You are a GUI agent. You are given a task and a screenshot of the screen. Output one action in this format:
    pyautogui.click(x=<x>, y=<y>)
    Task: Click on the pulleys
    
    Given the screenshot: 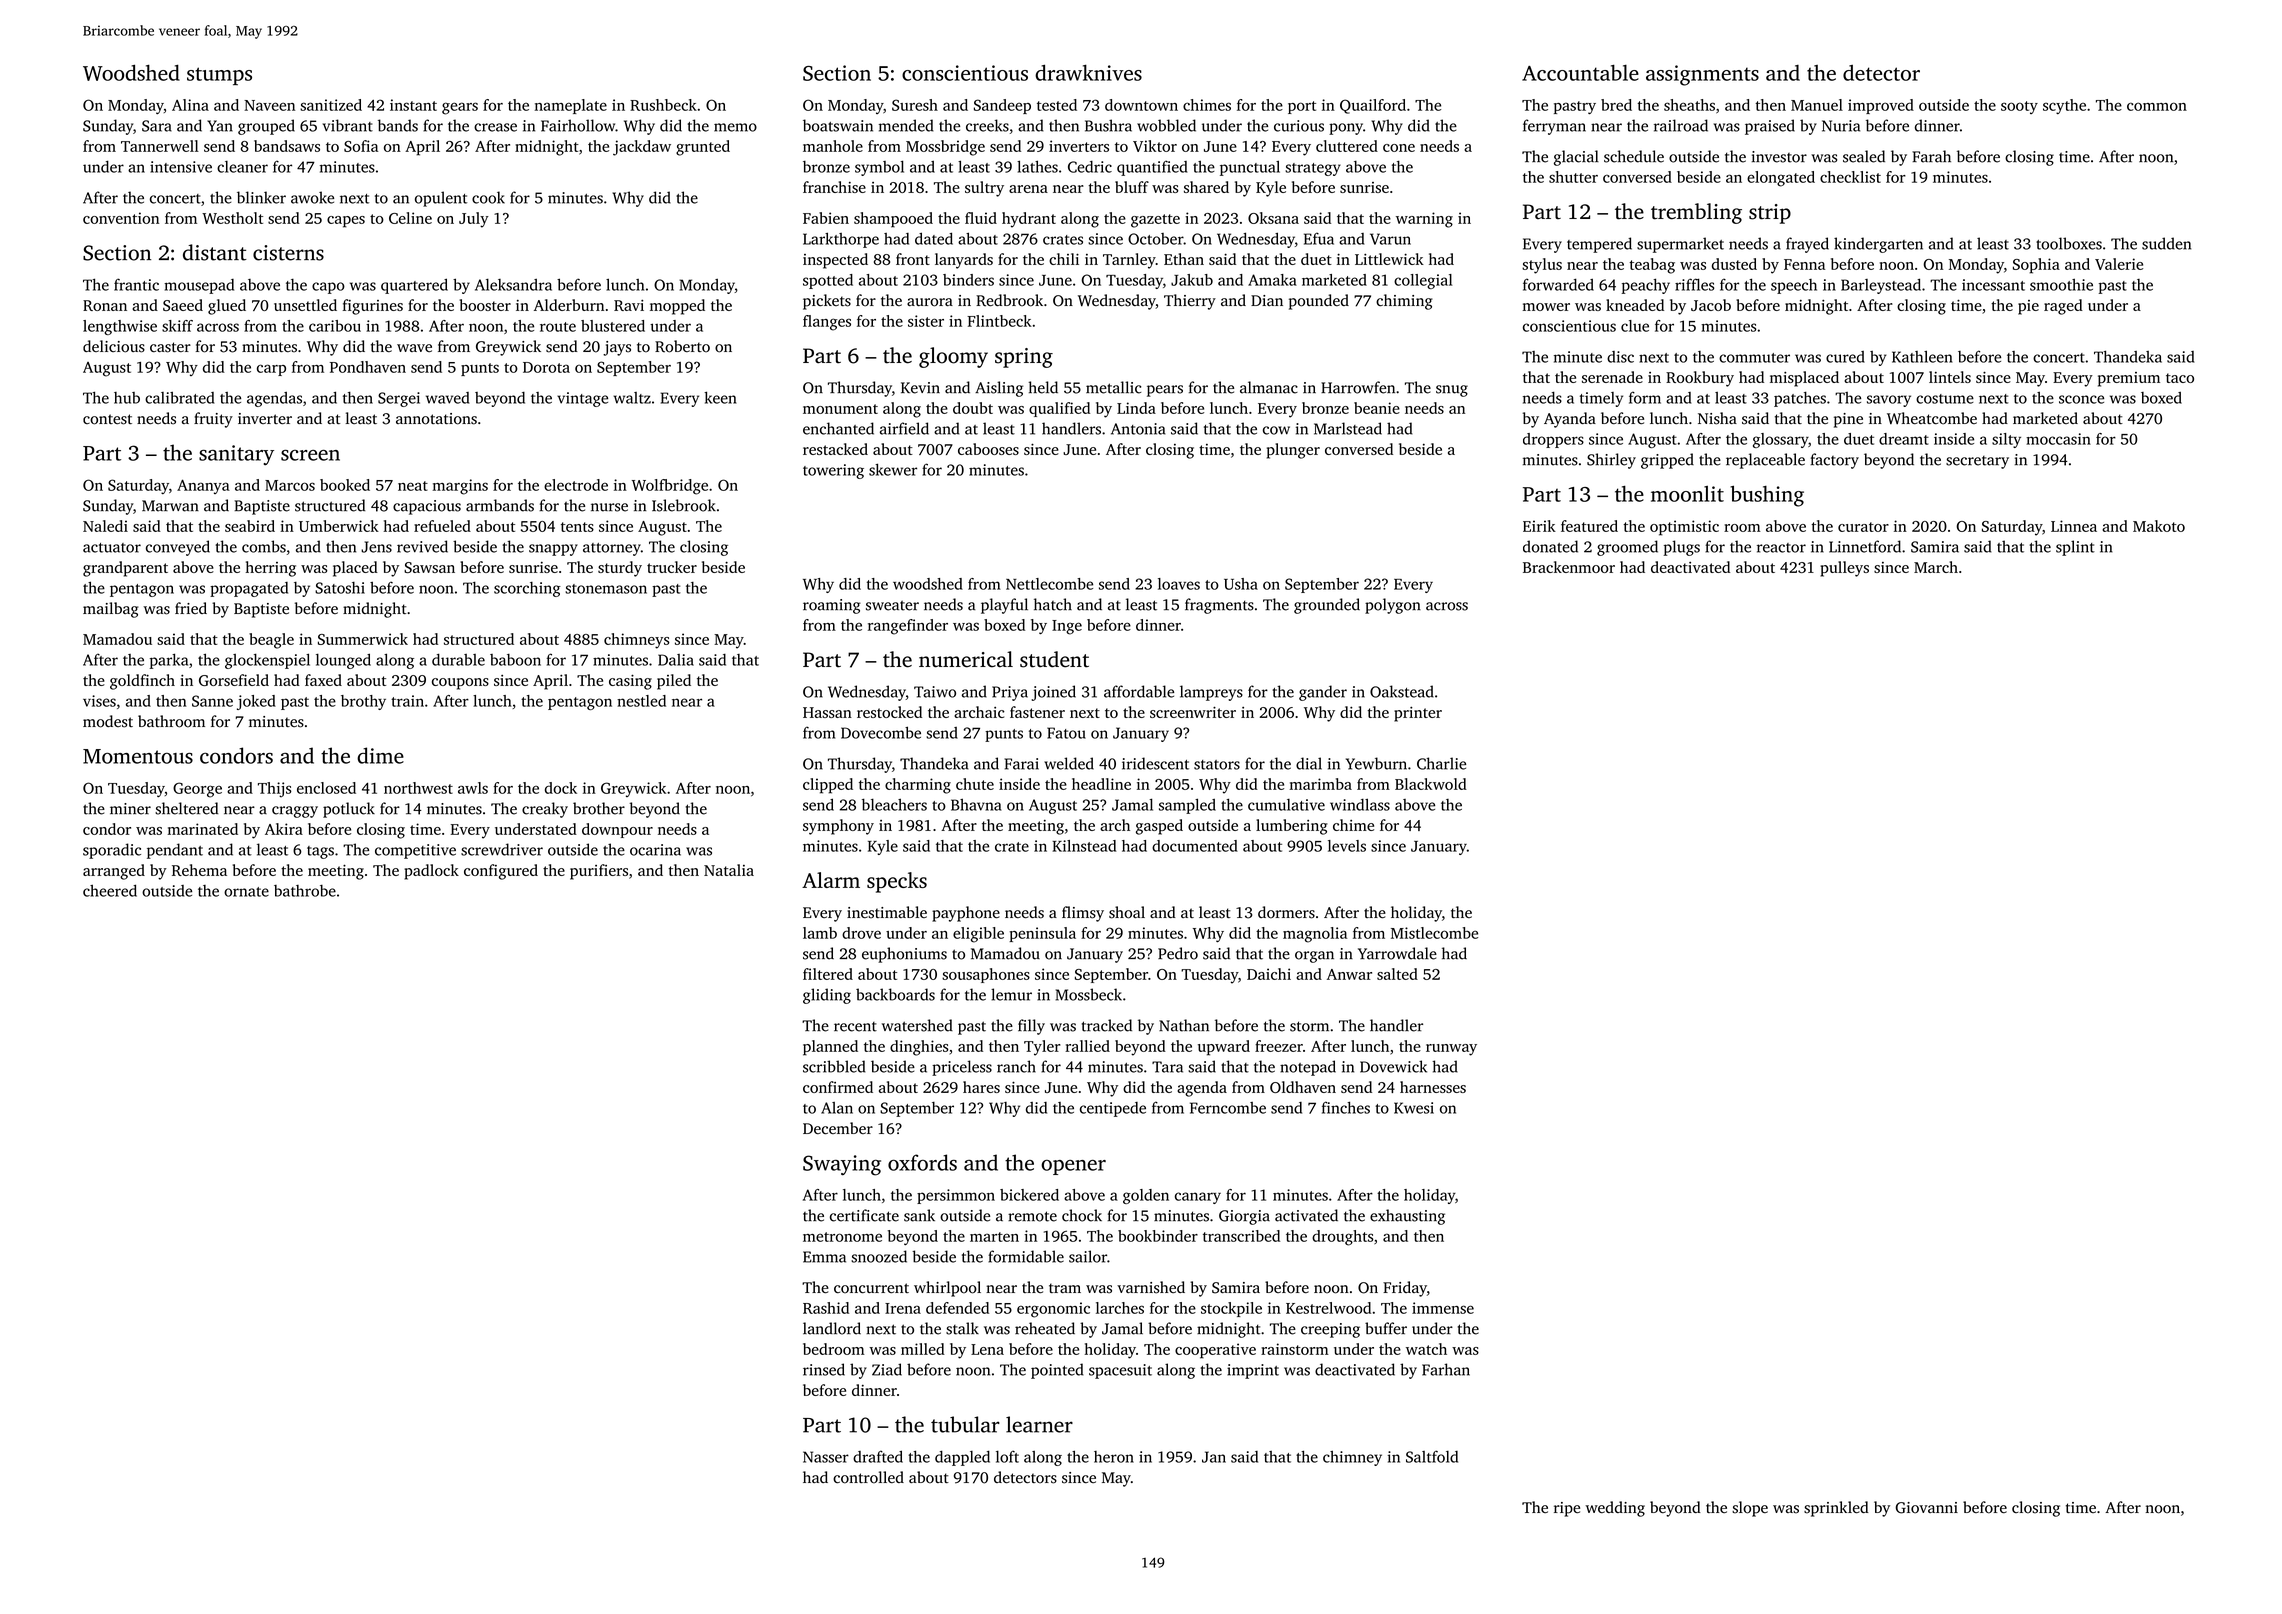 What is the action you would take?
    pyautogui.click(x=1844, y=569)
